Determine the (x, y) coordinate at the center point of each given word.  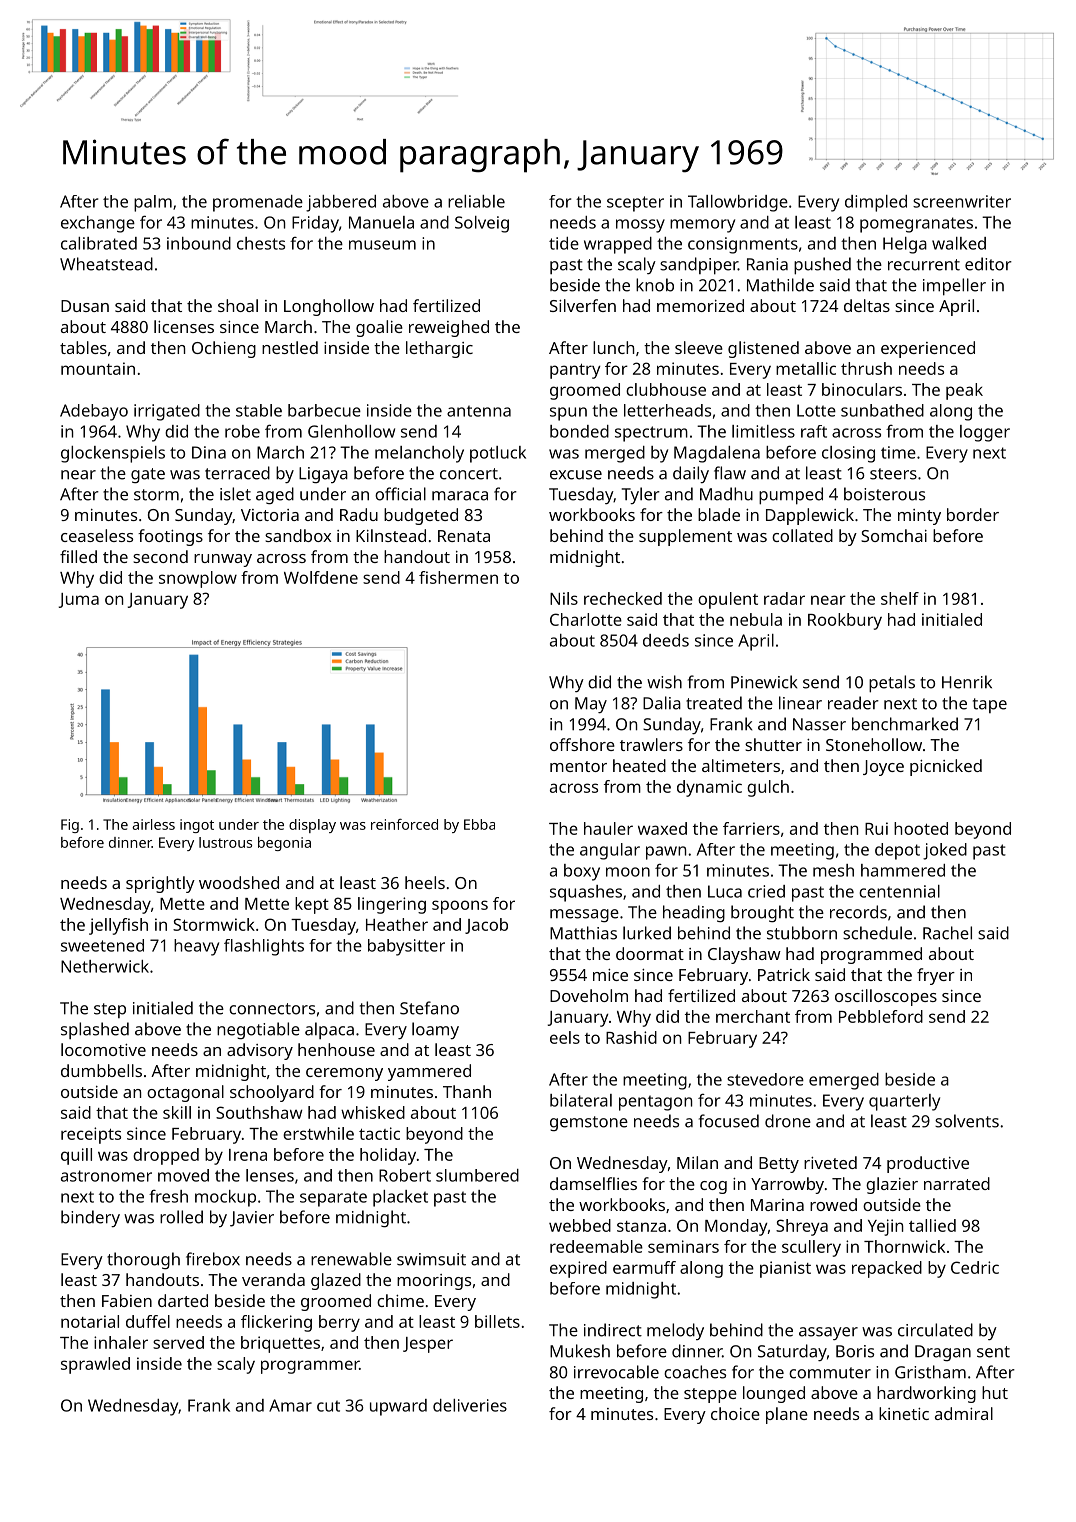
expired (578, 1269)
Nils (564, 598)
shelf (900, 598)
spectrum (651, 434)
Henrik (967, 682)
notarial (90, 1321)
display (312, 826)
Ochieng (224, 349)
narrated (957, 1183)
